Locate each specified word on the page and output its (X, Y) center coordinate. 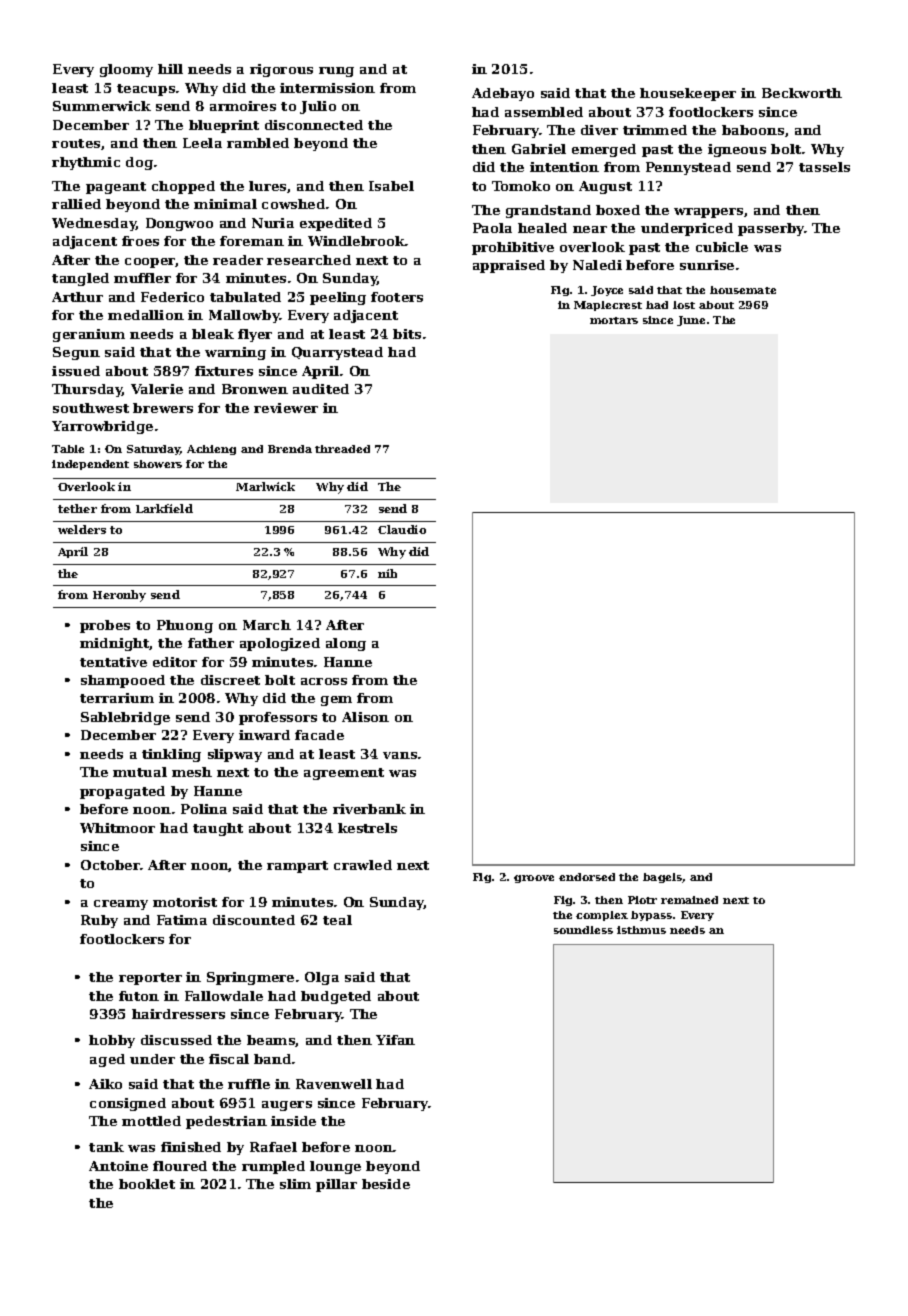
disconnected (314, 125)
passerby (771, 229)
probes (105, 626)
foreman (252, 241)
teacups (146, 90)
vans (400, 755)
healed (542, 228)
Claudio (402, 529)
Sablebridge (125, 718)
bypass (651, 916)
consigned (128, 1104)
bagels (663, 878)
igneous (737, 150)
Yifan (395, 1040)
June (691, 321)
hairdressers (178, 1014)
